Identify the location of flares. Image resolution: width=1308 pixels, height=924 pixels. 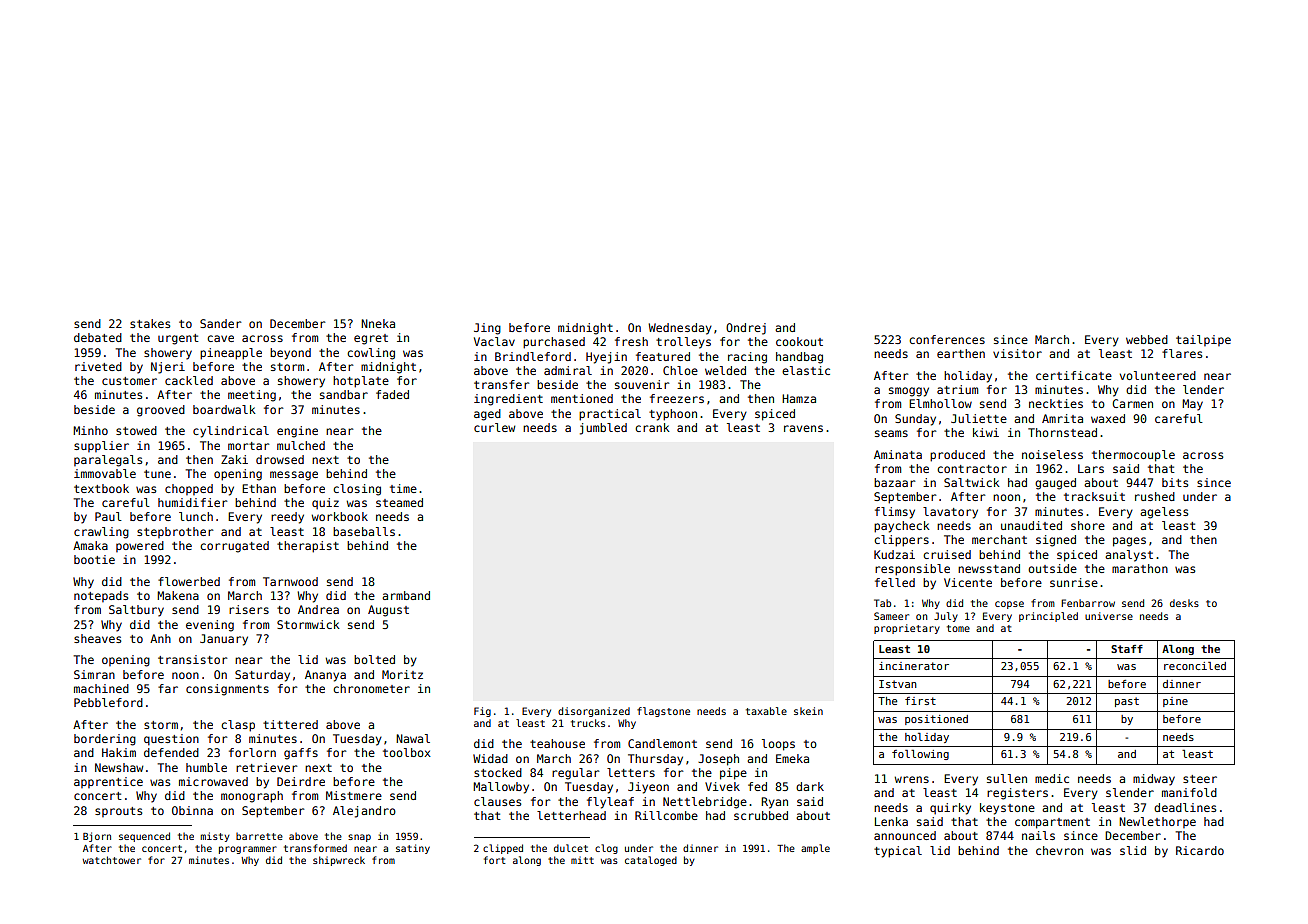
(1182, 353).
